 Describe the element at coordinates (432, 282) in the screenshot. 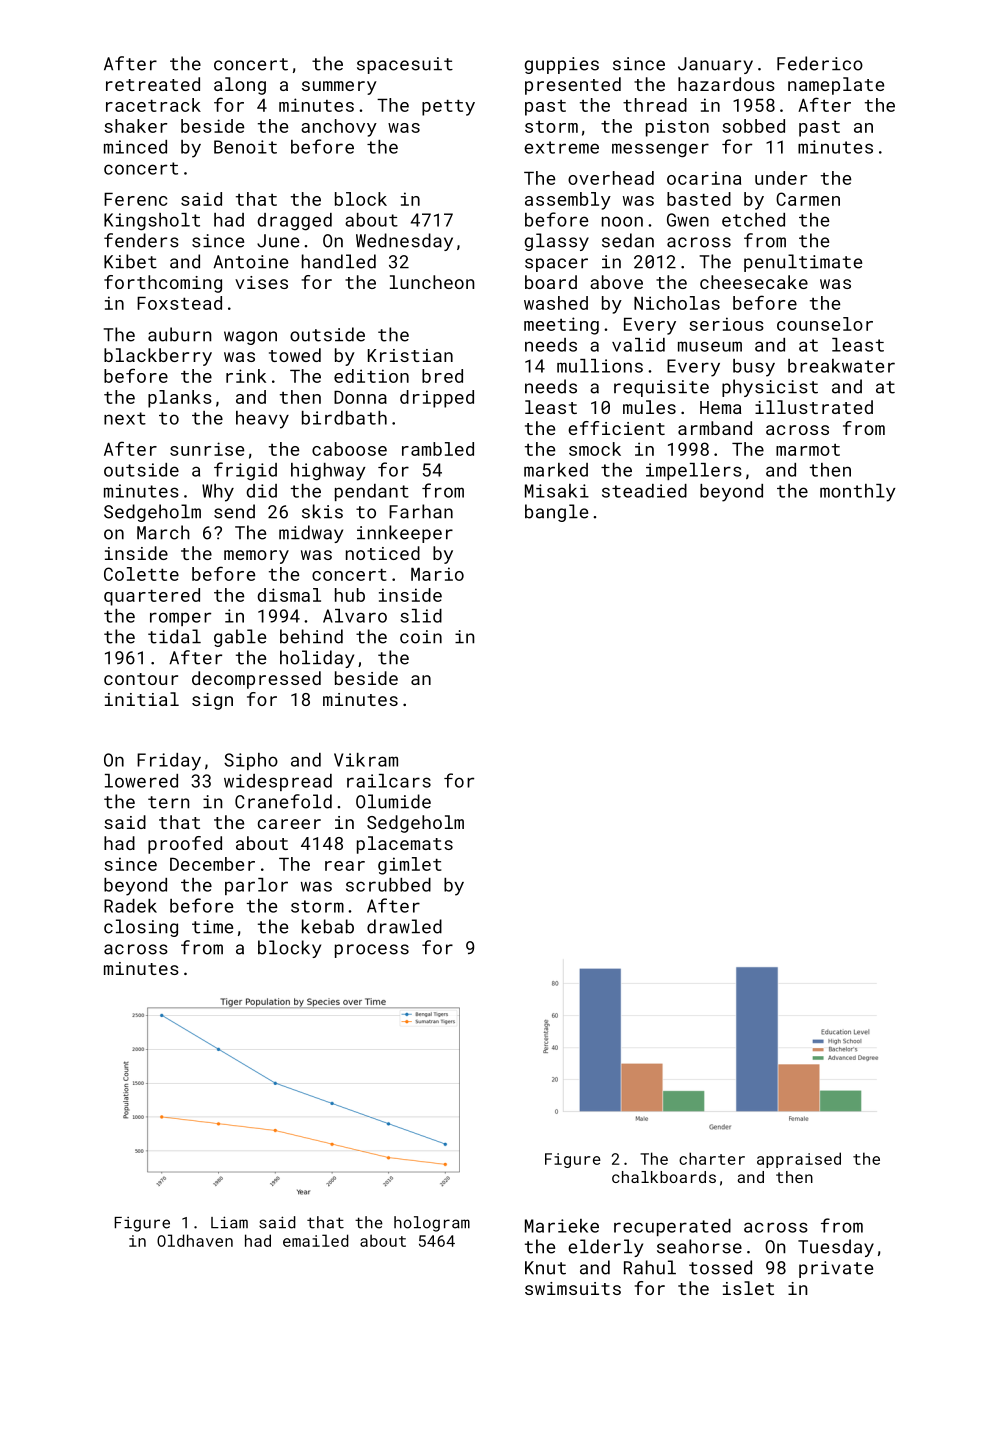

I see `luncheon` at that location.
